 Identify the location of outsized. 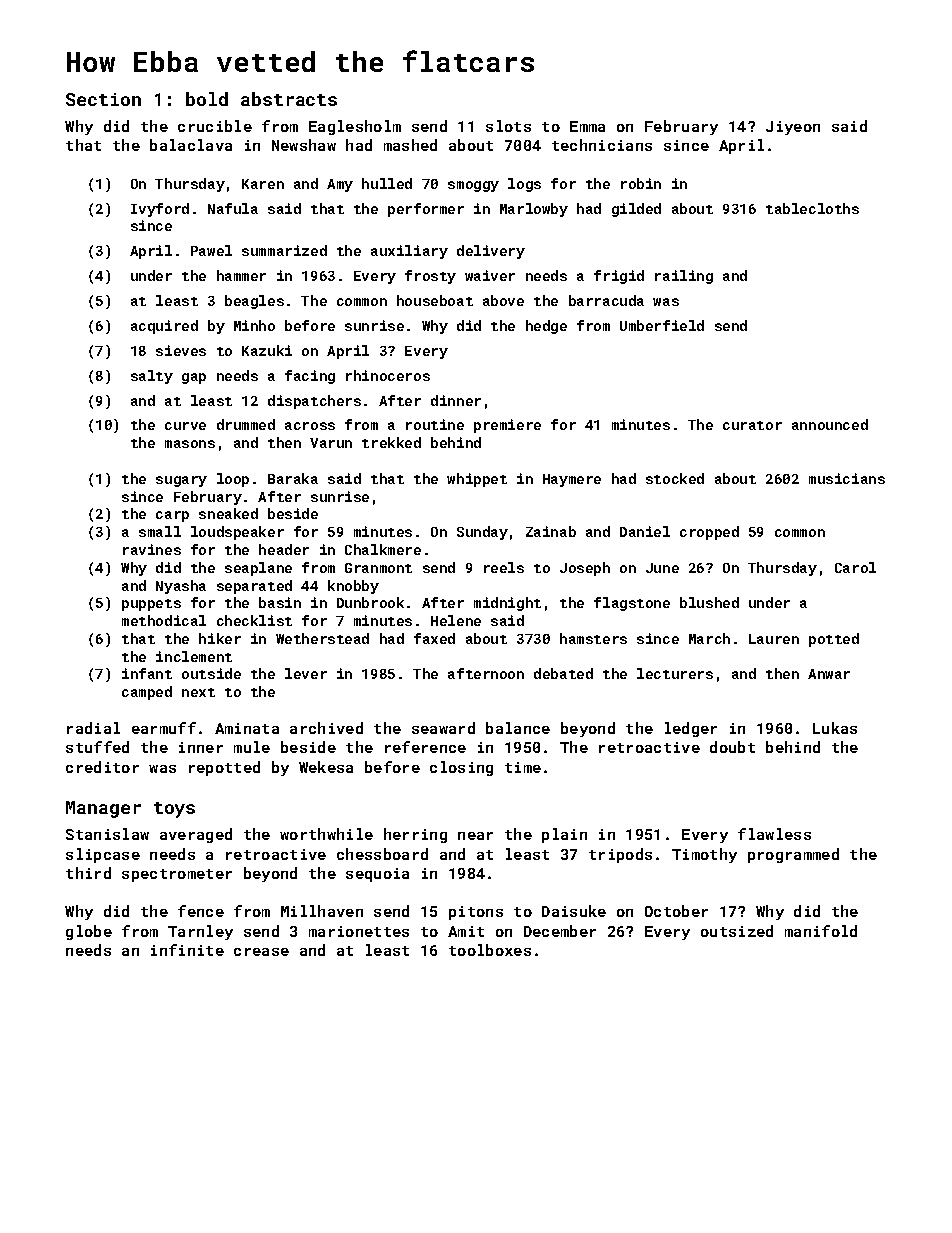
(737, 931).
